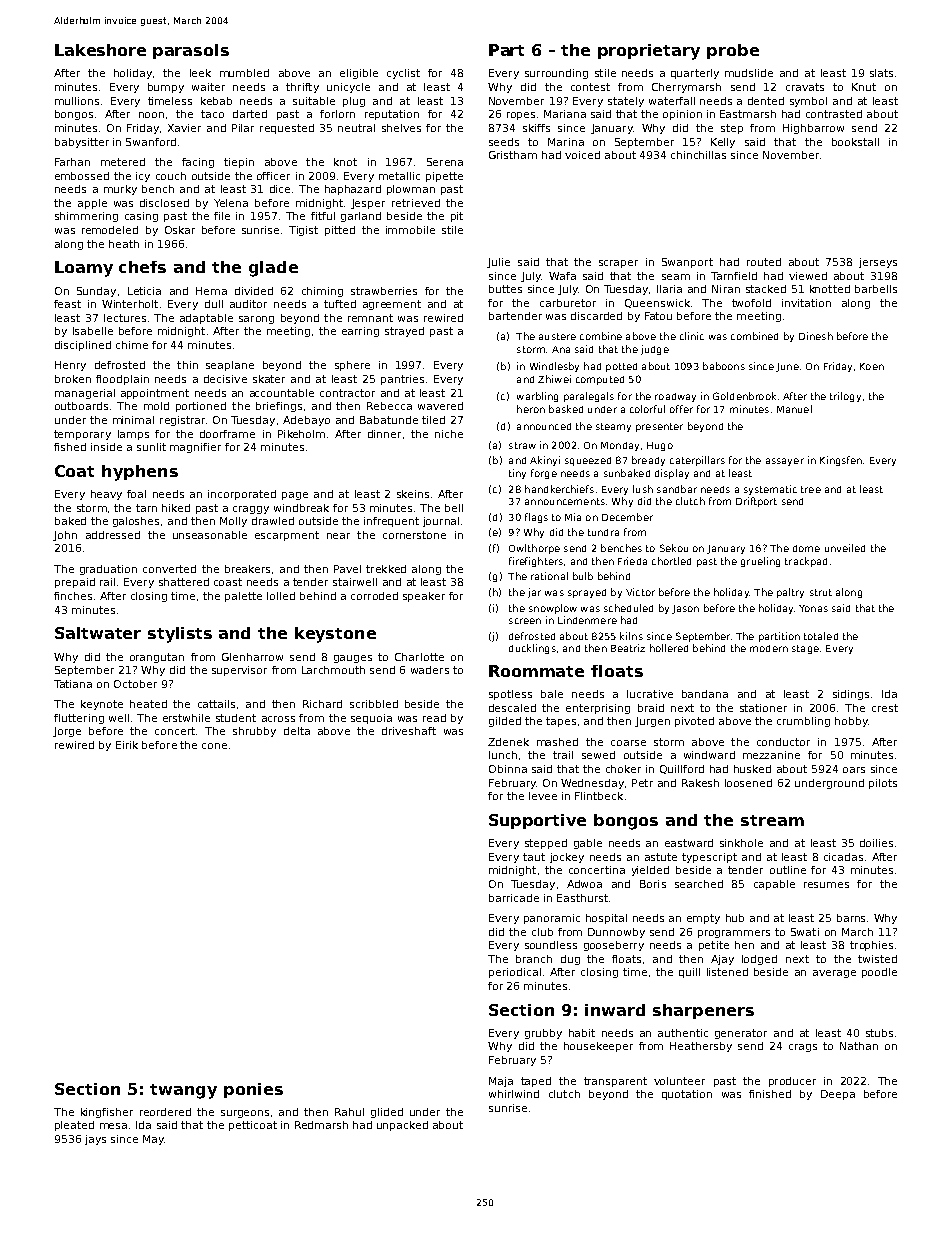 Image resolution: width=952 pixels, height=1233 pixels. What do you see at coordinates (169, 569) in the image?
I see `converted` at bounding box center [169, 569].
